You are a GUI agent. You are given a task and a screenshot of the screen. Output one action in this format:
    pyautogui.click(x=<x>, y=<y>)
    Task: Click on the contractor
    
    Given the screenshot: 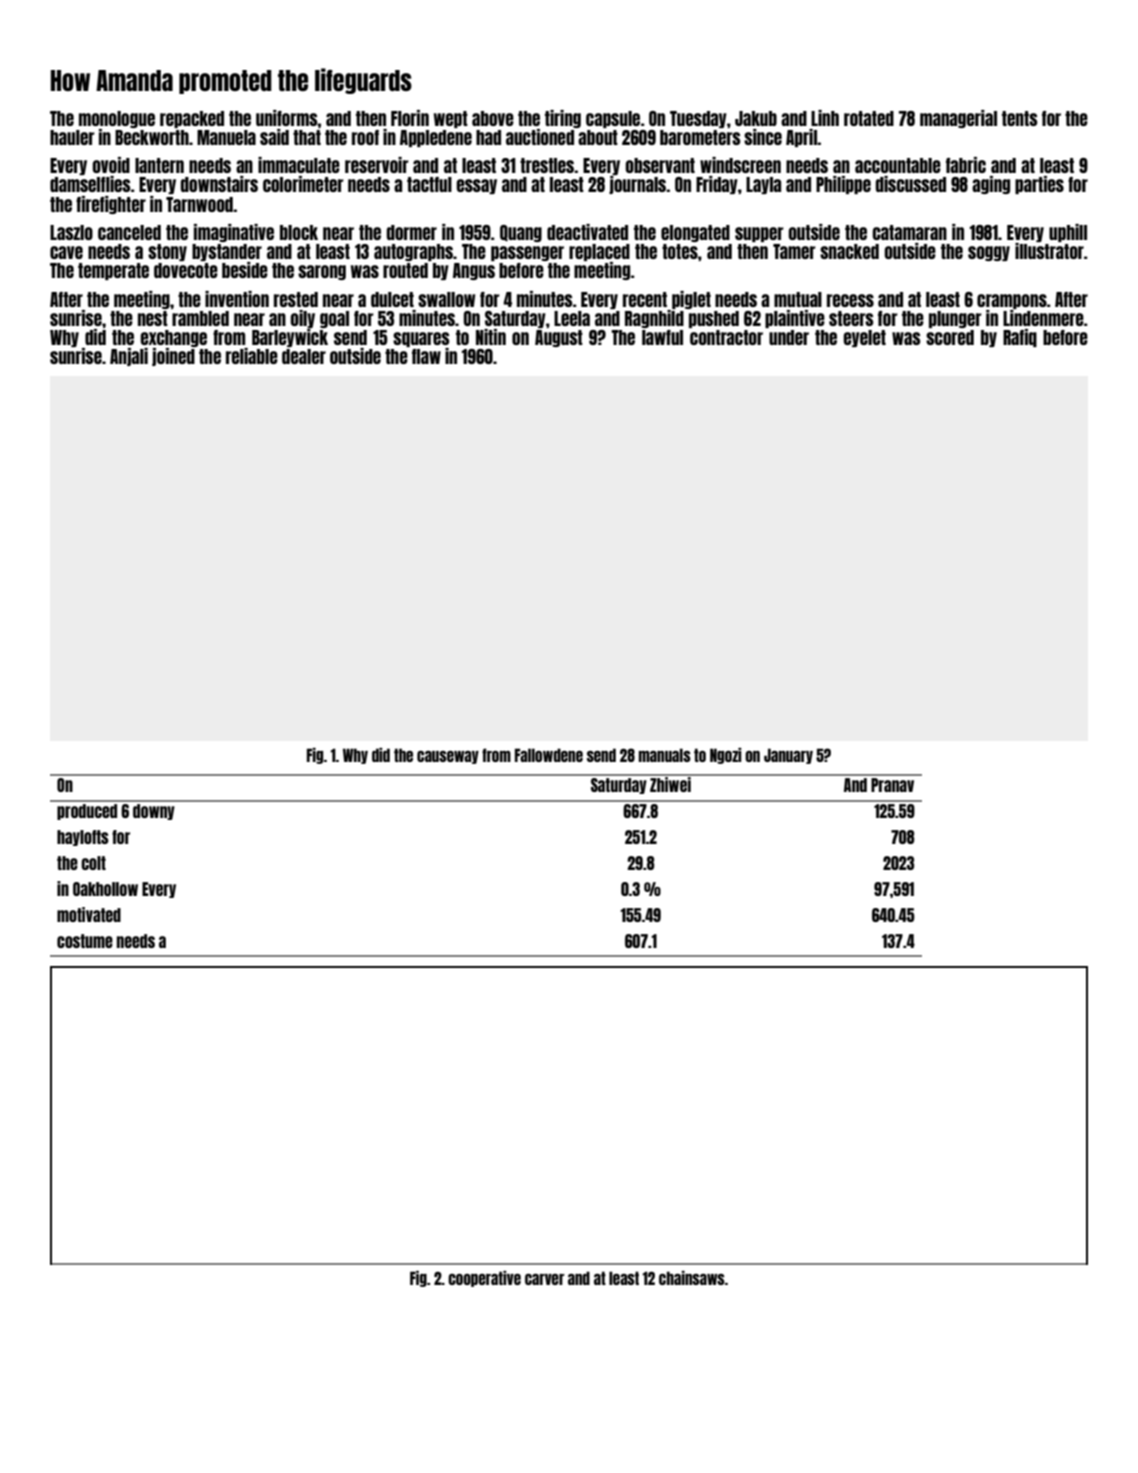 What is the action you would take?
    pyautogui.click(x=726, y=337)
